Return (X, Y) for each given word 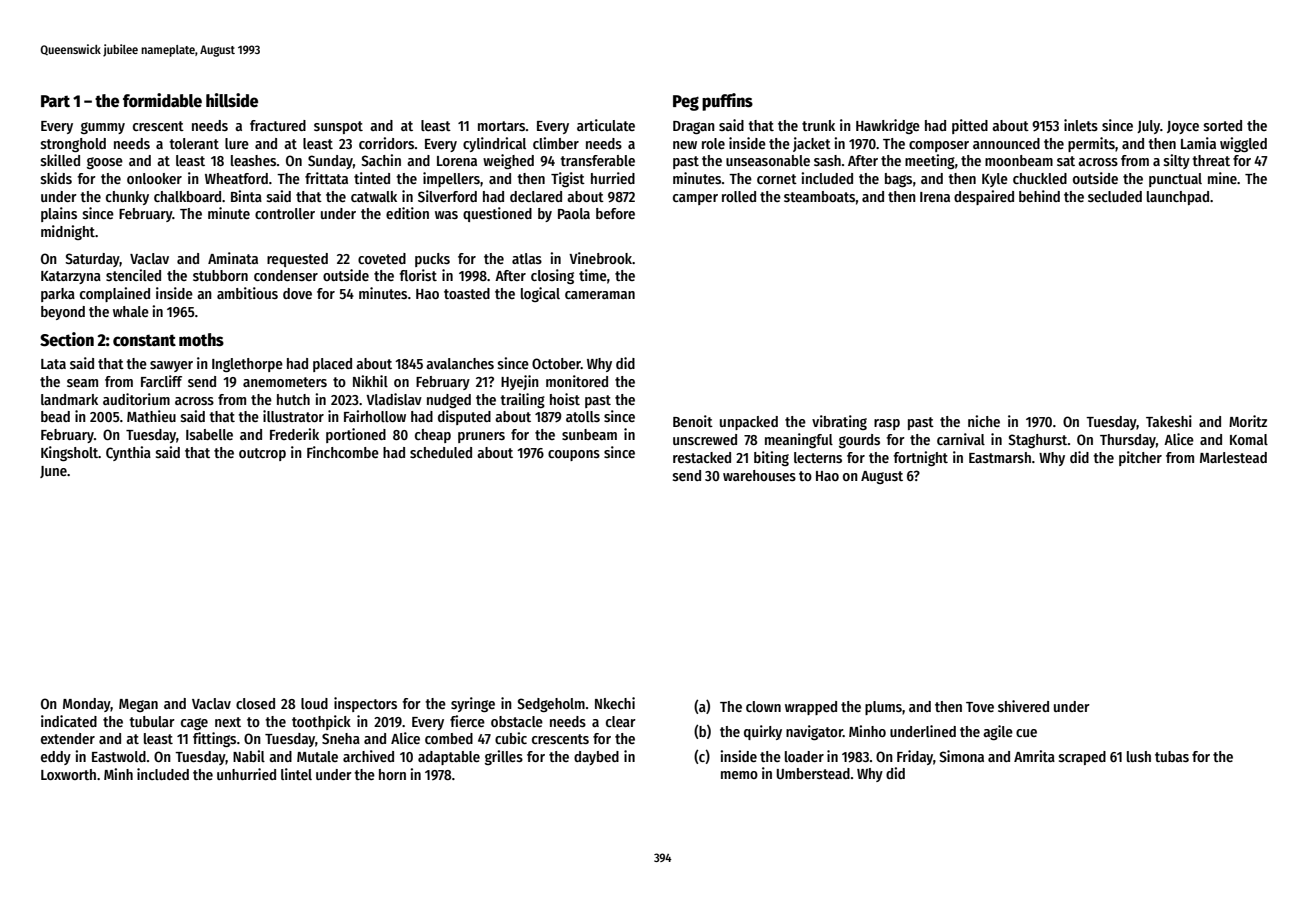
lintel (296, 774)
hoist (565, 399)
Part (55, 101)
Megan (138, 705)
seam (82, 383)
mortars (501, 126)
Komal (1249, 439)
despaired (984, 197)
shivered (1023, 706)
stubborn (220, 275)
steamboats (819, 196)
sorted (1223, 125)
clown (763, 706)
